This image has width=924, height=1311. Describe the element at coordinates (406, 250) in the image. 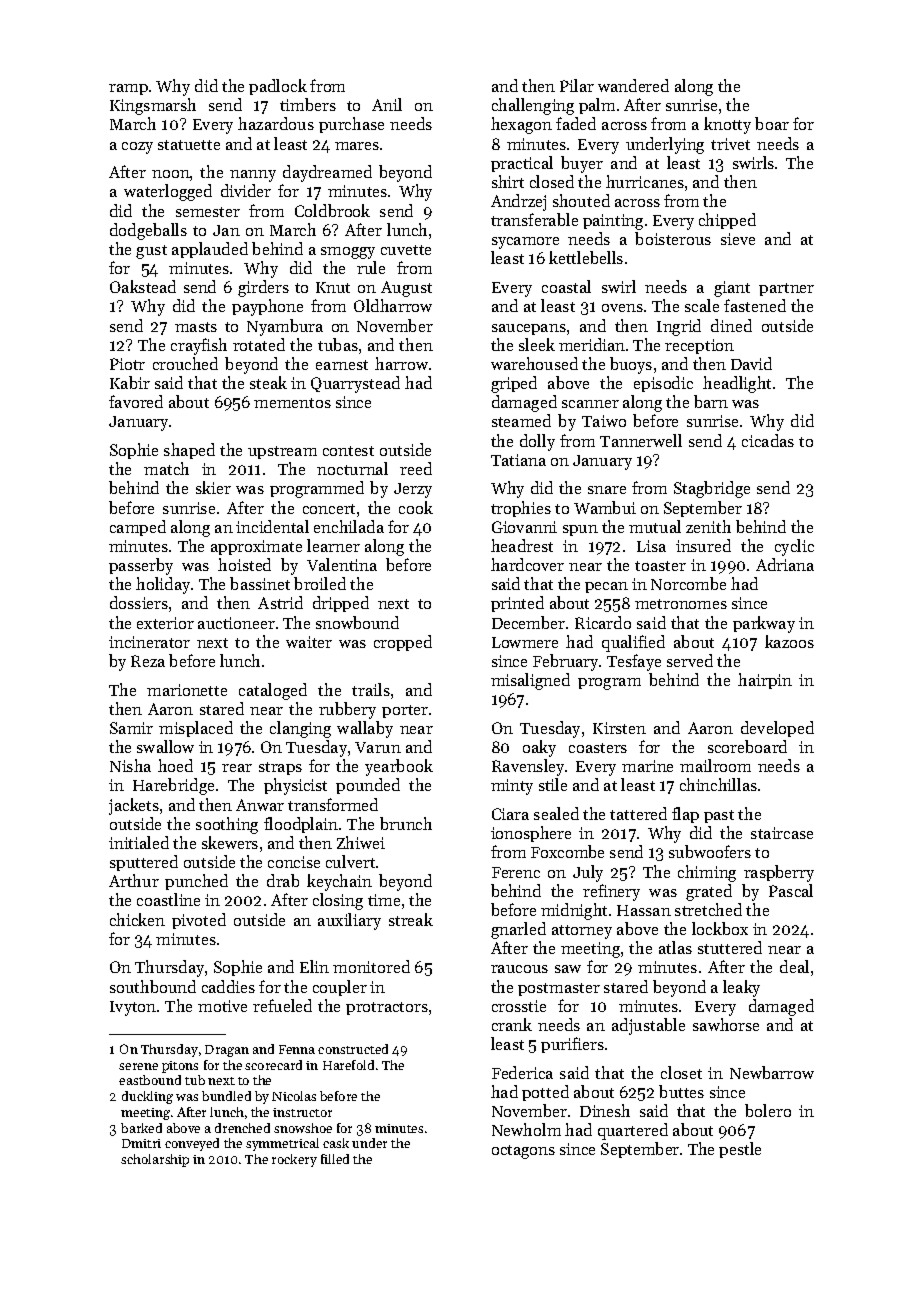

I see `cuvette` at that location.
